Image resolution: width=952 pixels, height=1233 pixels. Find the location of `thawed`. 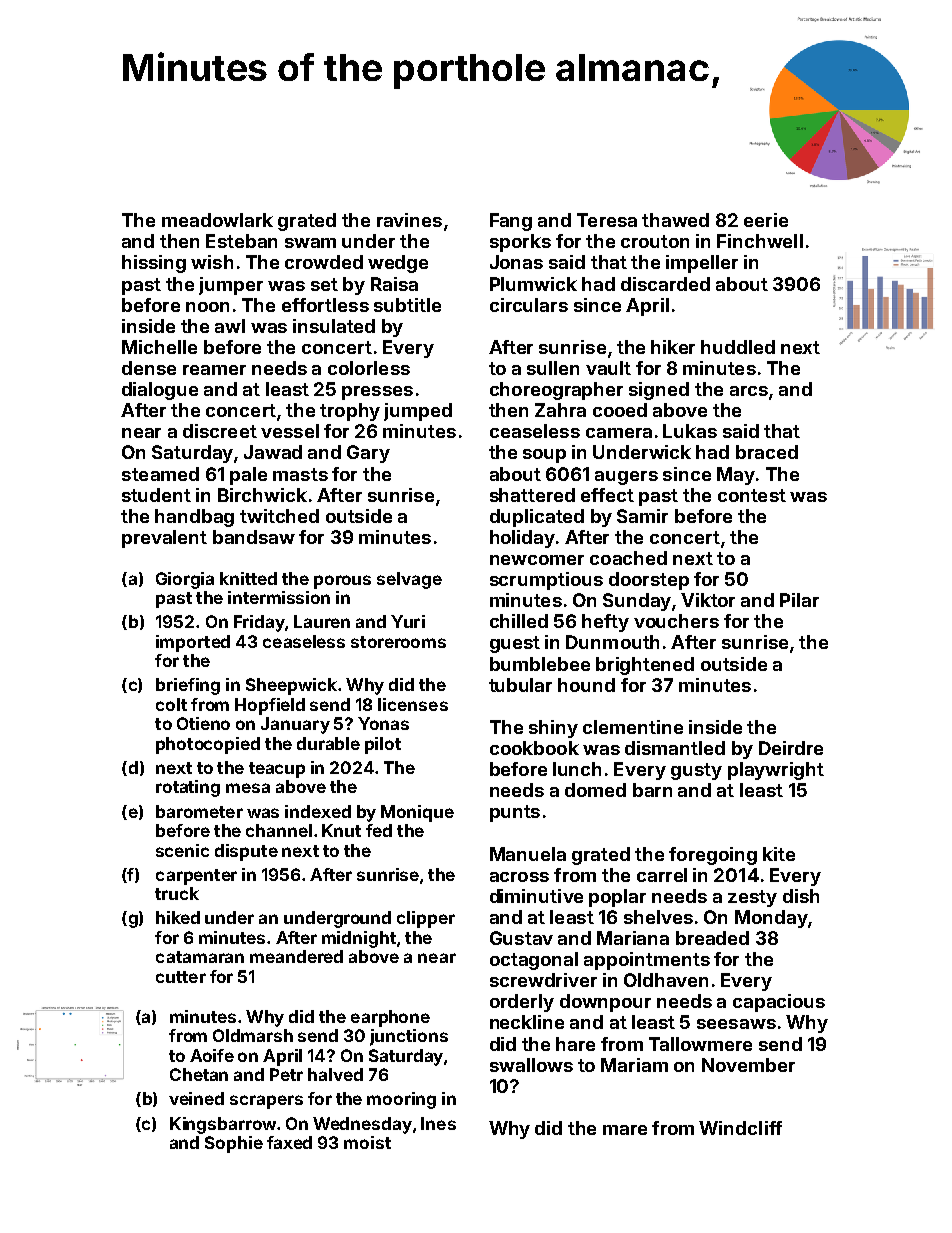

thawed is located at coordinates (675, 220).
